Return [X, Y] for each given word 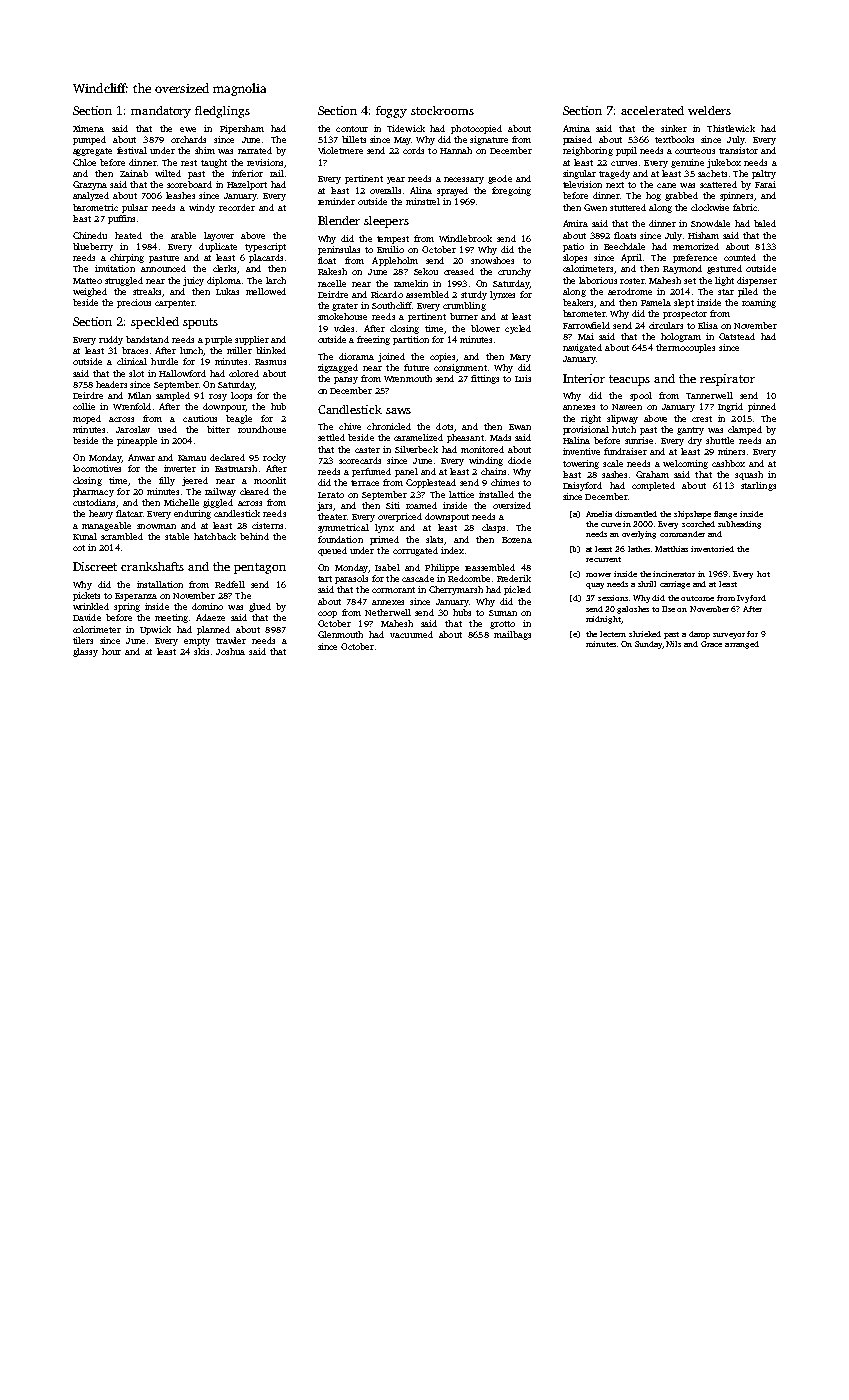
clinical [132, 361]
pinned [762, 407]
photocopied [476, 129]
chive [350, 426]
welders [709, 110]
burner [464, 316]
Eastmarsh [236, 468]
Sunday [648, 645]
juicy [193, 281]
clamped [745, 430]
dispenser [757, 281]
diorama [356, 356]
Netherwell [388, 612]
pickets [86, 596]
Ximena [88, 128]
